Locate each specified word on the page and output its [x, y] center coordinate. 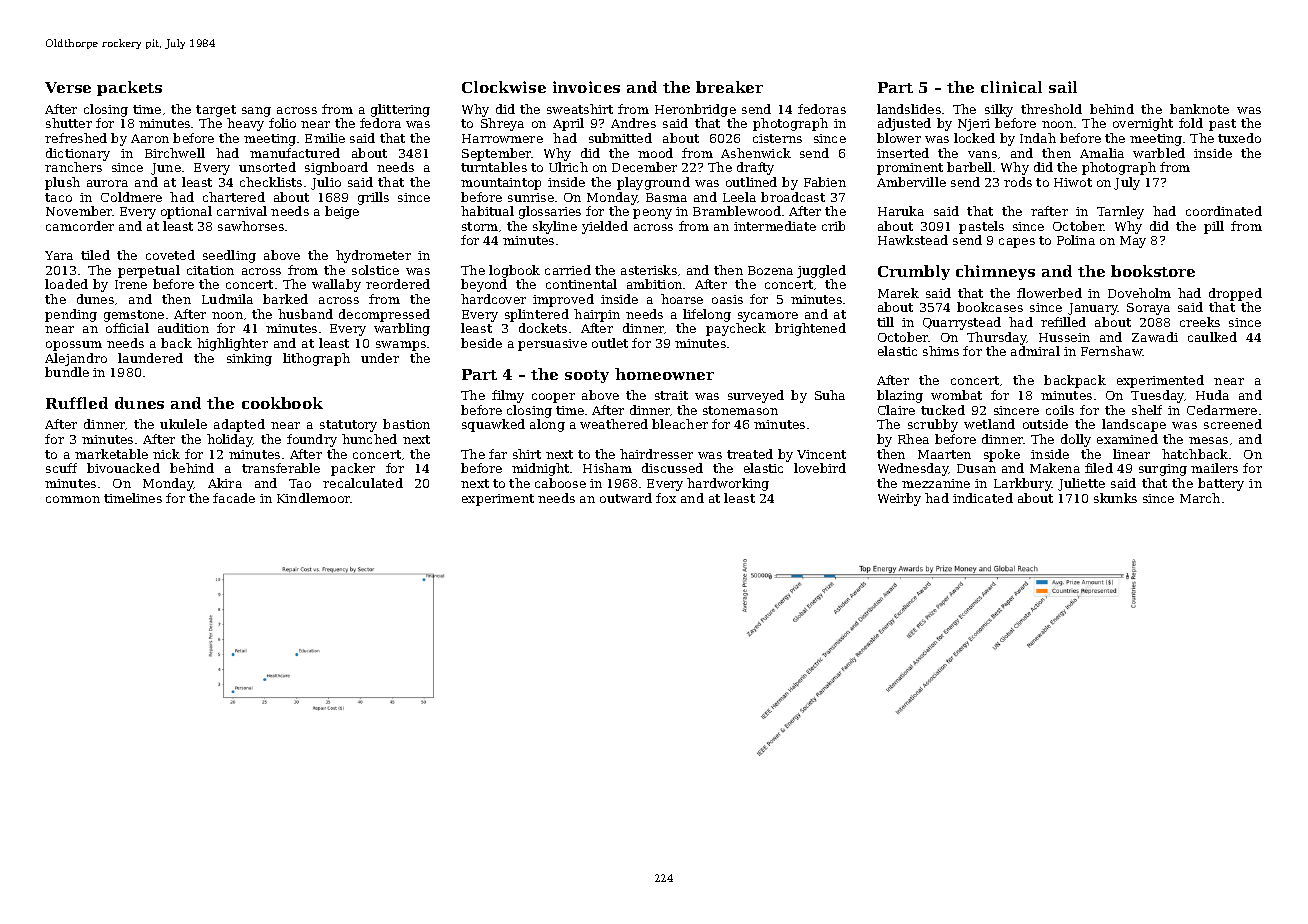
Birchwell [175, 153]
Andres [633, 123]
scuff [61, 468]
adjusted [904, 124]
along [547, 425]
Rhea [913, 439]
